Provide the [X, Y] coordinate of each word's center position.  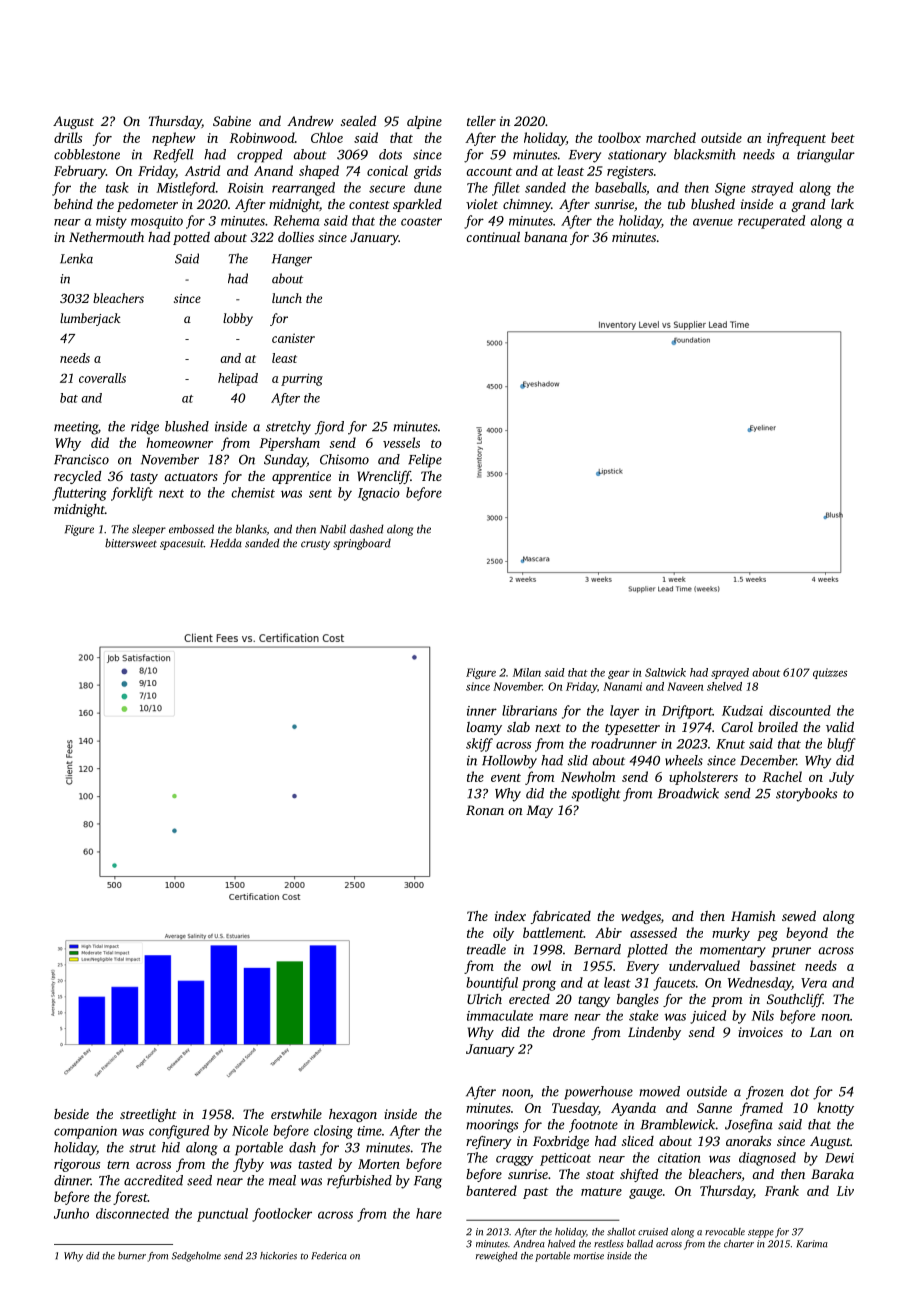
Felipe [425, 461]
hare [429, 1213]
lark [842, 204]
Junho [71, 1213]
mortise [589, 1256]
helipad [238, 379]
